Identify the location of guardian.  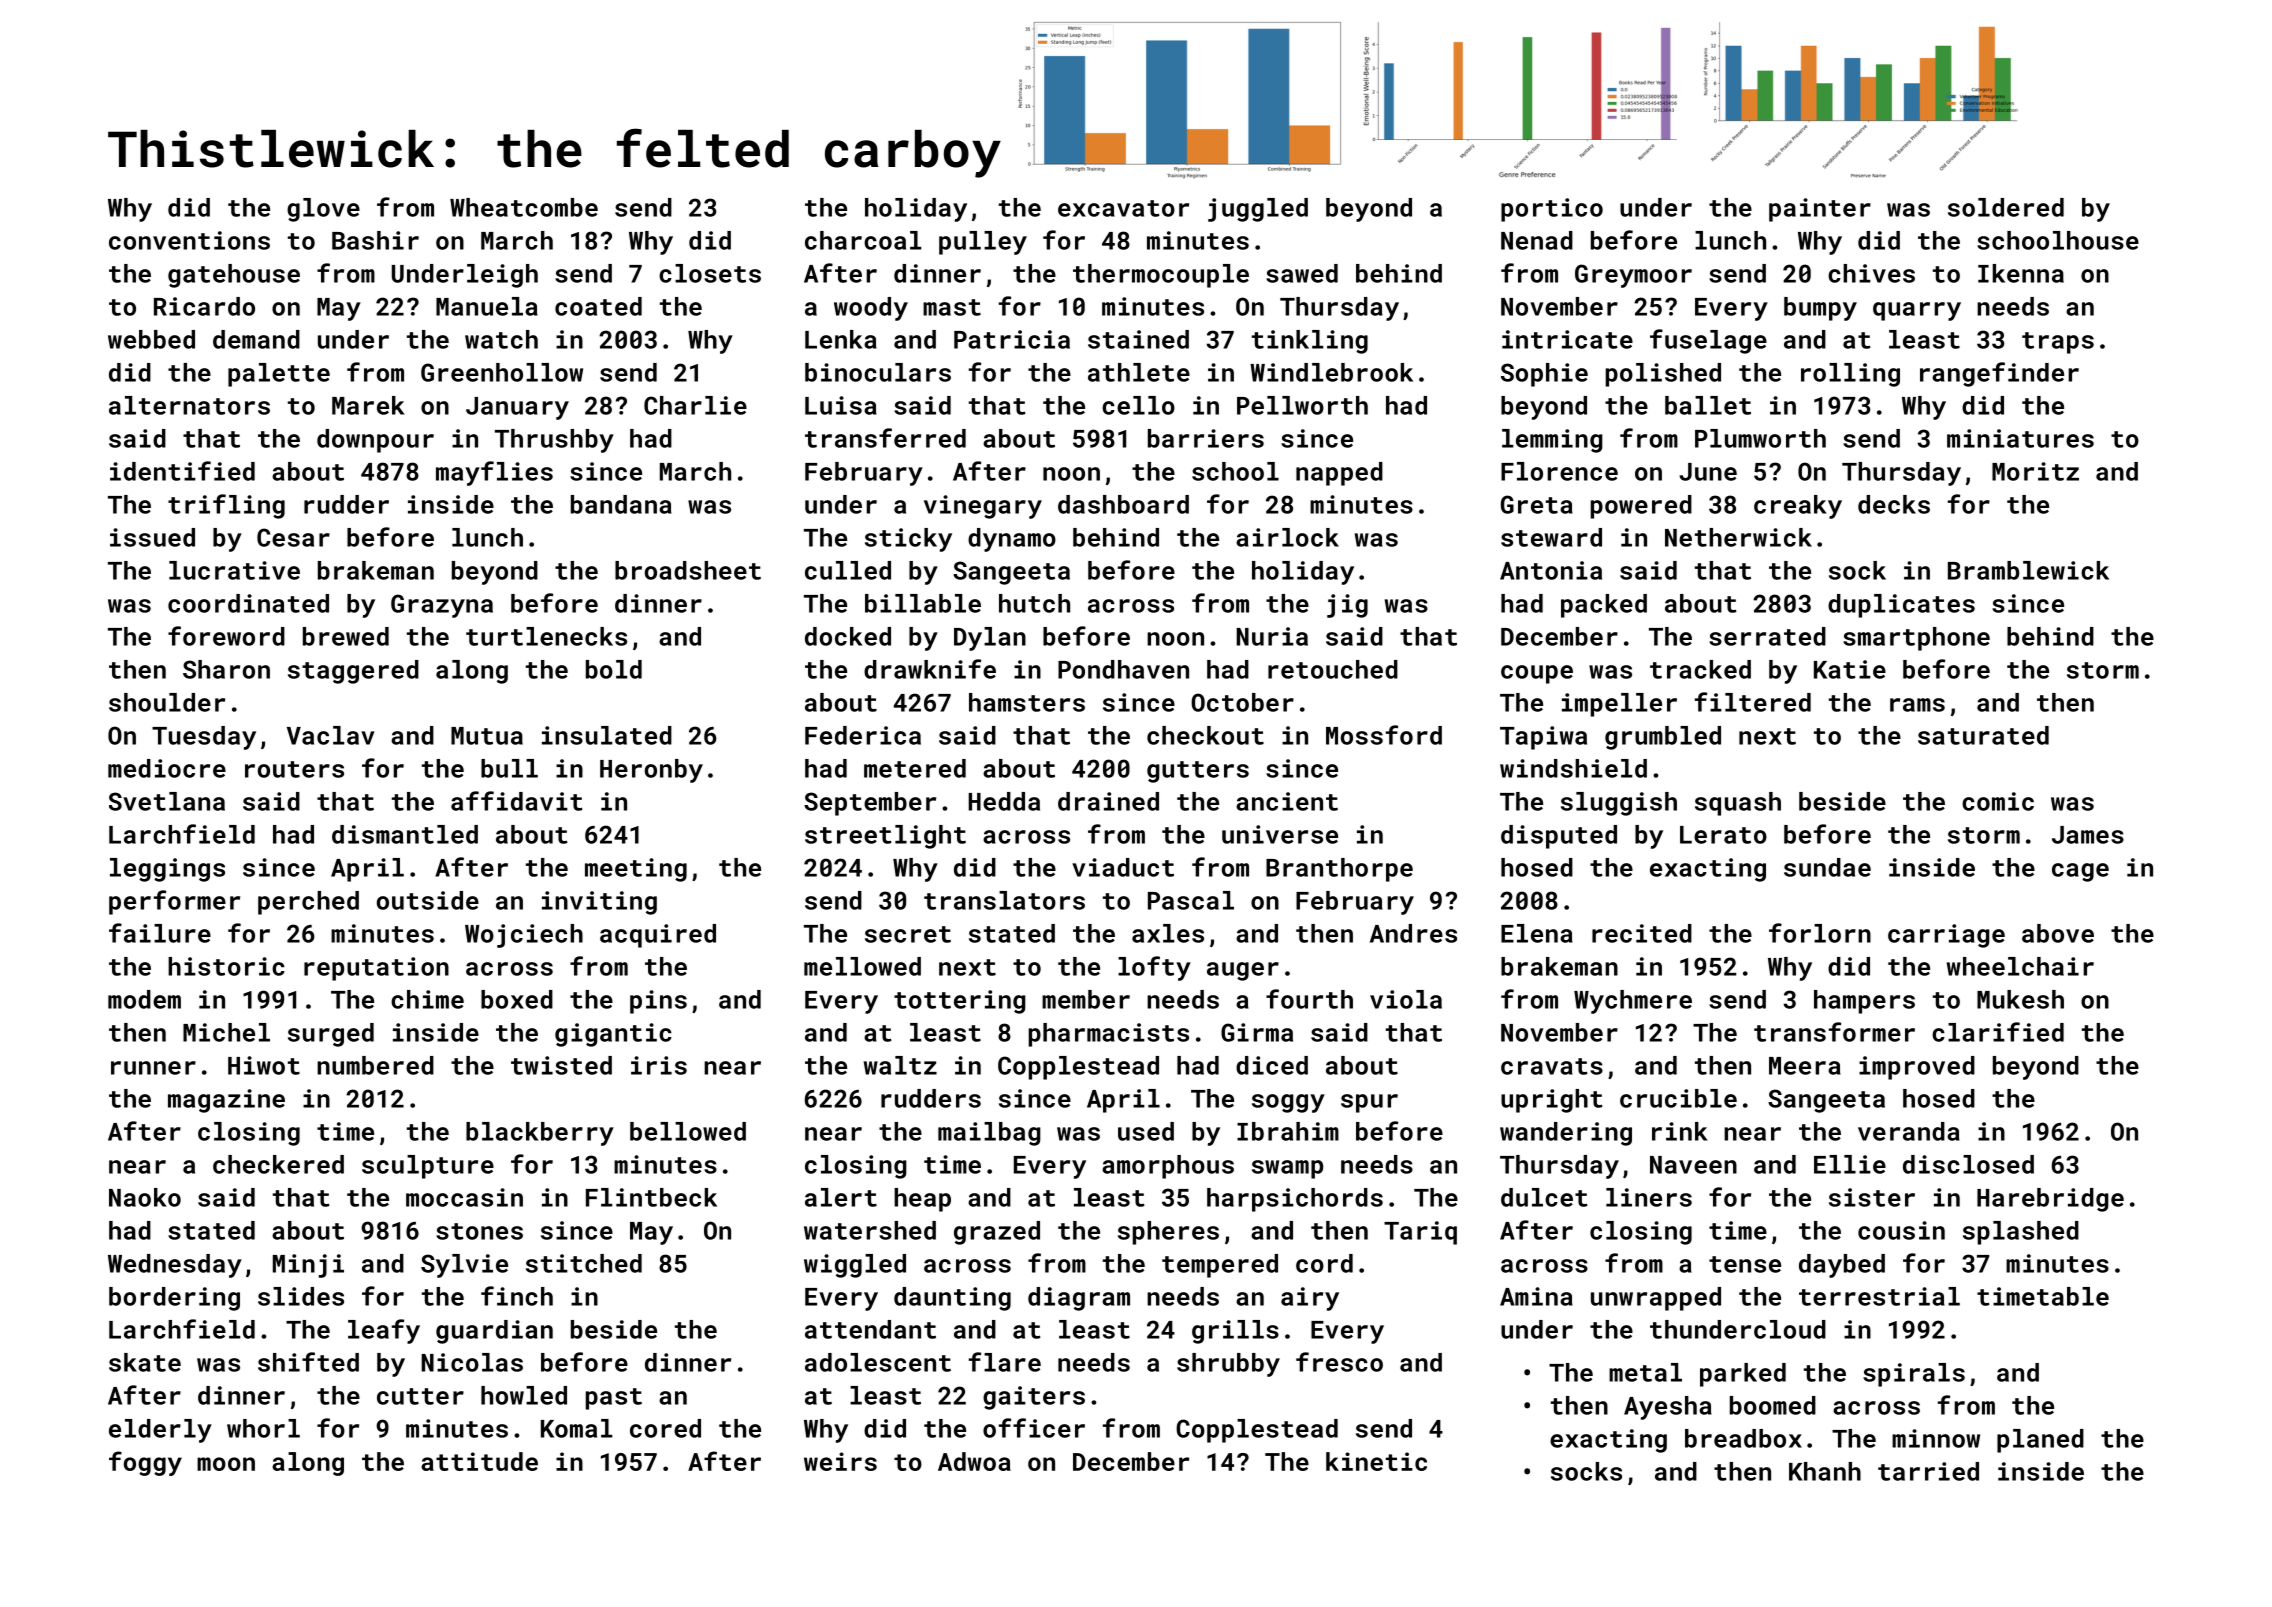
(494, 1332).
